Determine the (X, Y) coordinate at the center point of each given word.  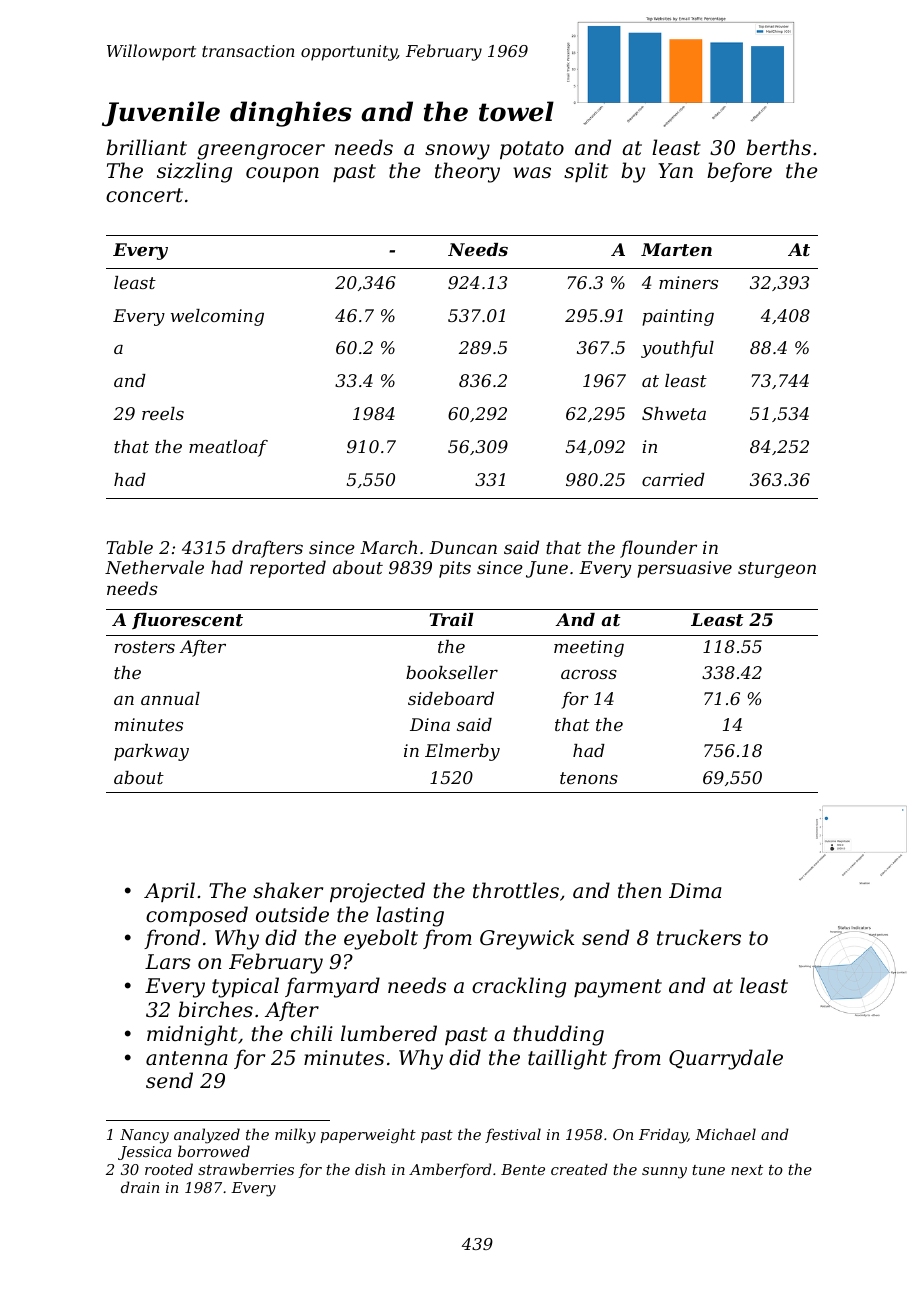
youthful (677, 349)
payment (618, 988)
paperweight (368, 1136)
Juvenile (161, 114)
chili (312, 1033)
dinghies (291, 114)
